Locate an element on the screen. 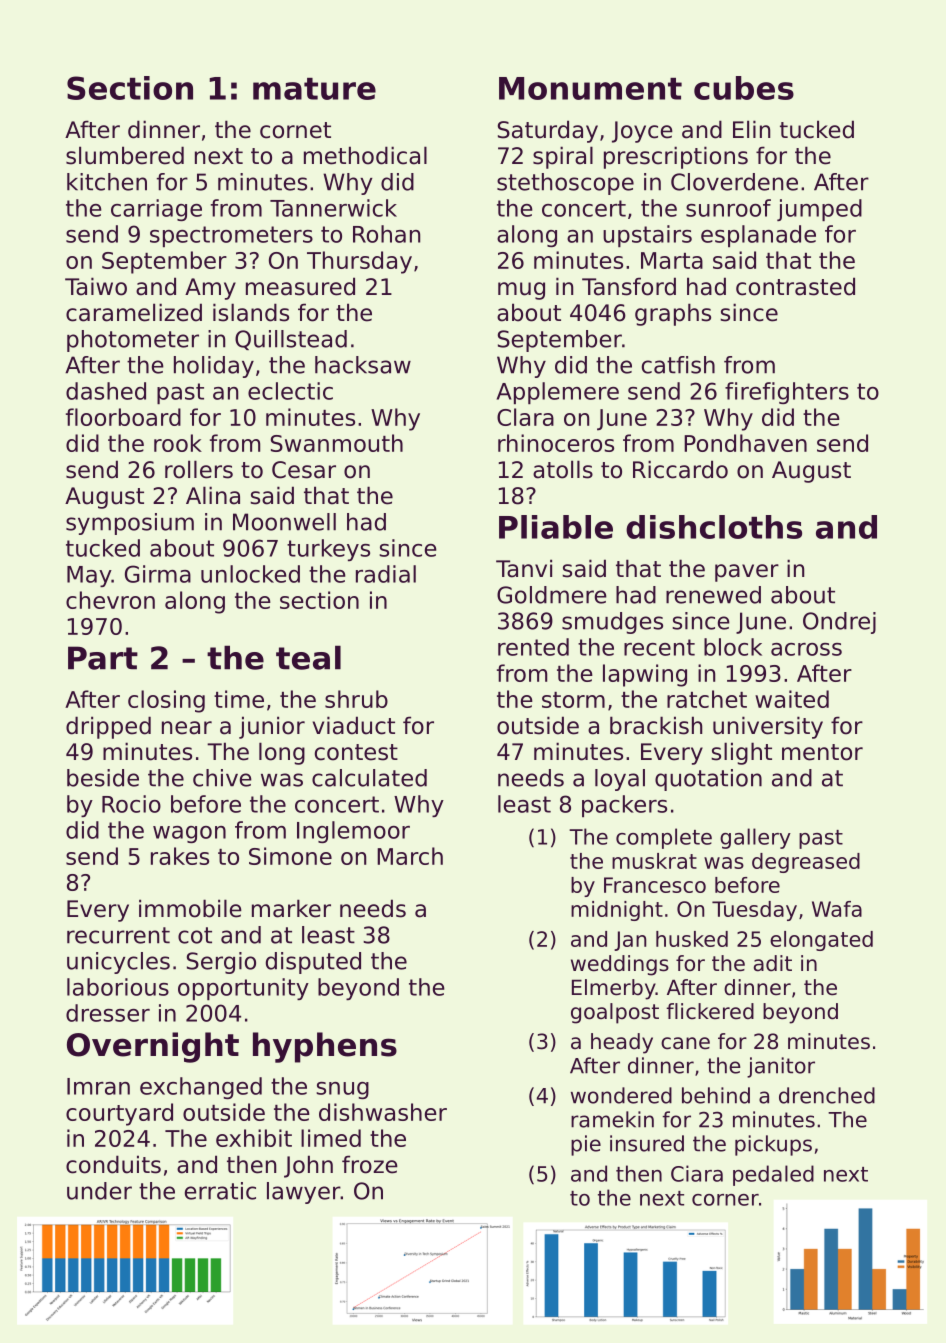 This screenshot has width=946, height=1343. stethoscope is located at coordinates (565, 184).
